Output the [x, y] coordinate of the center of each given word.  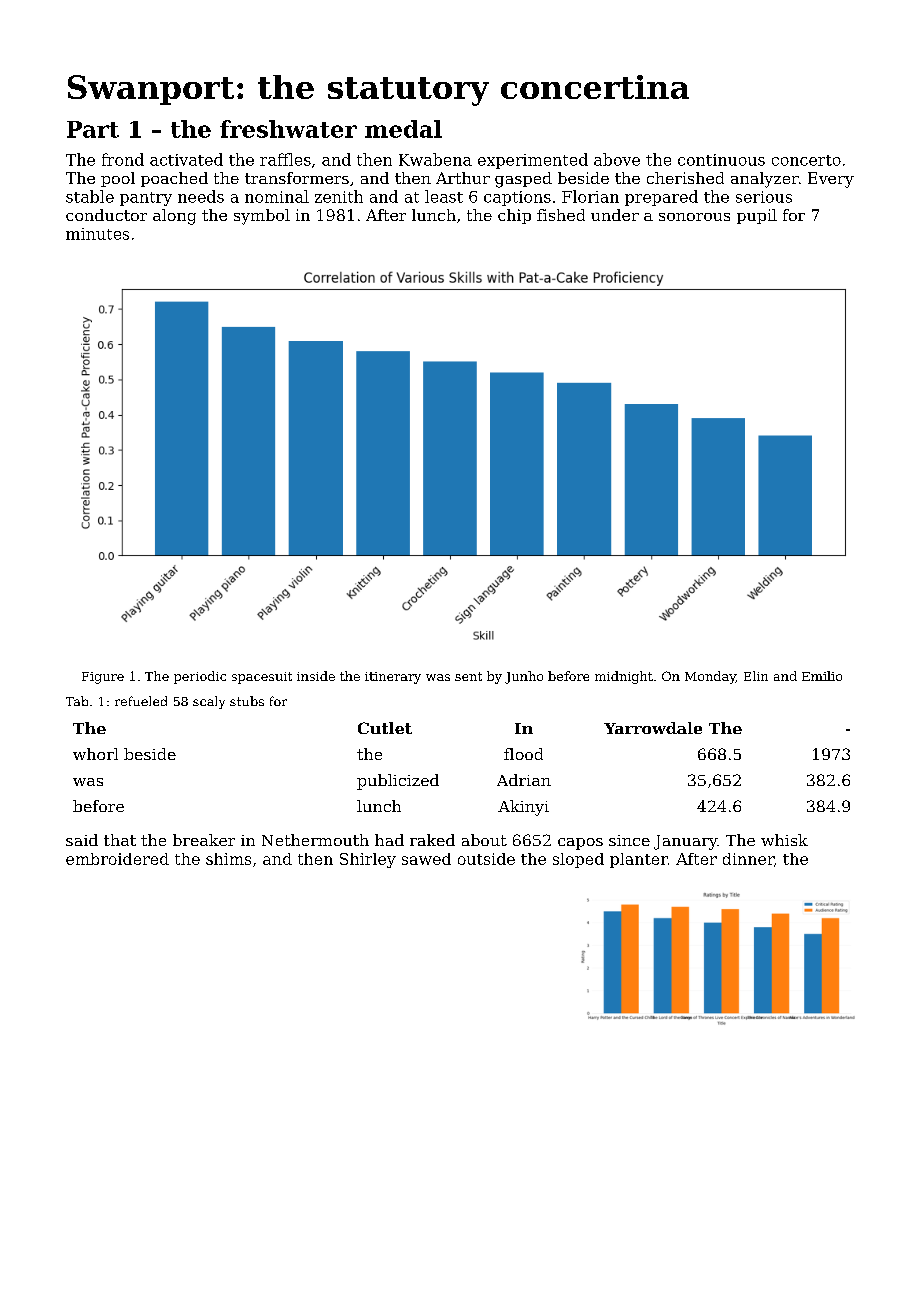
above [617, 159]
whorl [95, 754]
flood [523, 754]
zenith [339, 196]
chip [514, 216]
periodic [200, 677]
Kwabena [435, 159]
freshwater [288, 129]
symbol [262, 217]
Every [831, 180]
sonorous [694, 217]
